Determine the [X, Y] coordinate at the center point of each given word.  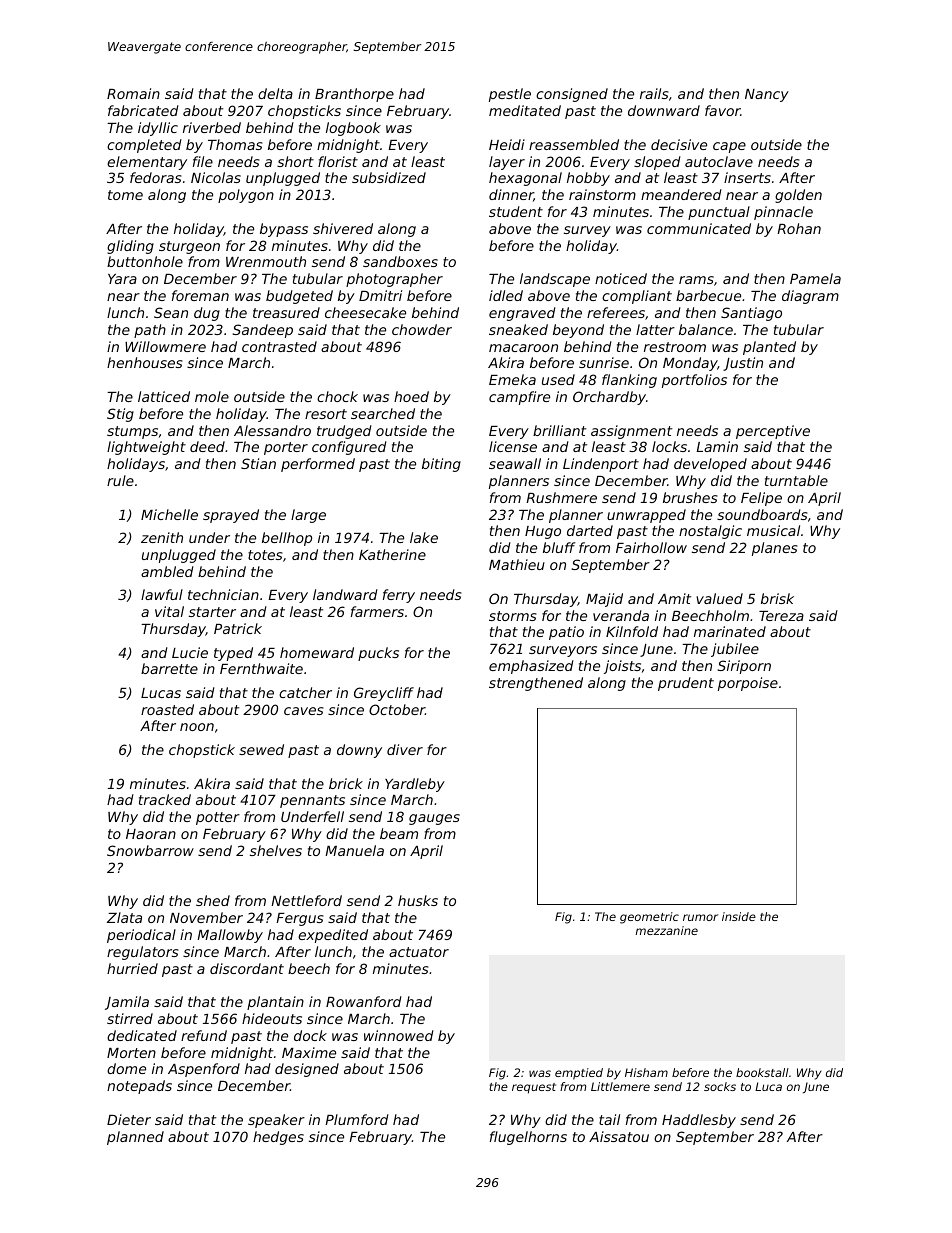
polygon [246, 196]
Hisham [646, 1072]
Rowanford [364, 1001]
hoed [411, 396]
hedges [278, 1138]
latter [655, 329]
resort [326, 414]
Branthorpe [354, 95]
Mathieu [517, 564]
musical [773, 530]
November [206, 917]
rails [654, 93]
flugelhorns [528, 1138]
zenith [162, 537]
